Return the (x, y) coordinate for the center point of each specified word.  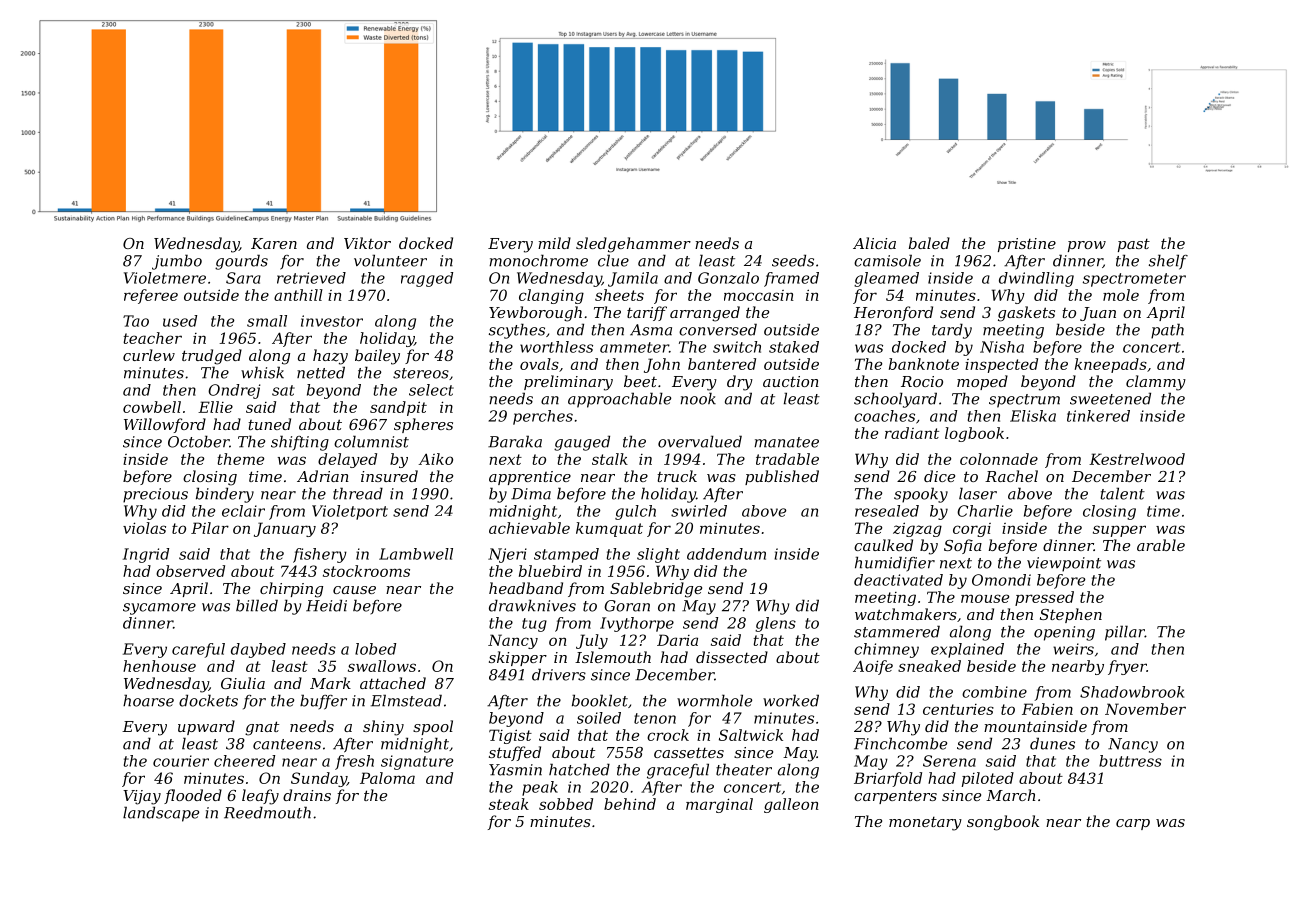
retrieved (311, 278)
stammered (897, 631)
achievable (529, 528)
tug (534, 625)
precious (155, 495)
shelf (1168, 262)
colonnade (999, 459)
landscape (161, 814)
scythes (517, 331)
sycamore (159, 609)
